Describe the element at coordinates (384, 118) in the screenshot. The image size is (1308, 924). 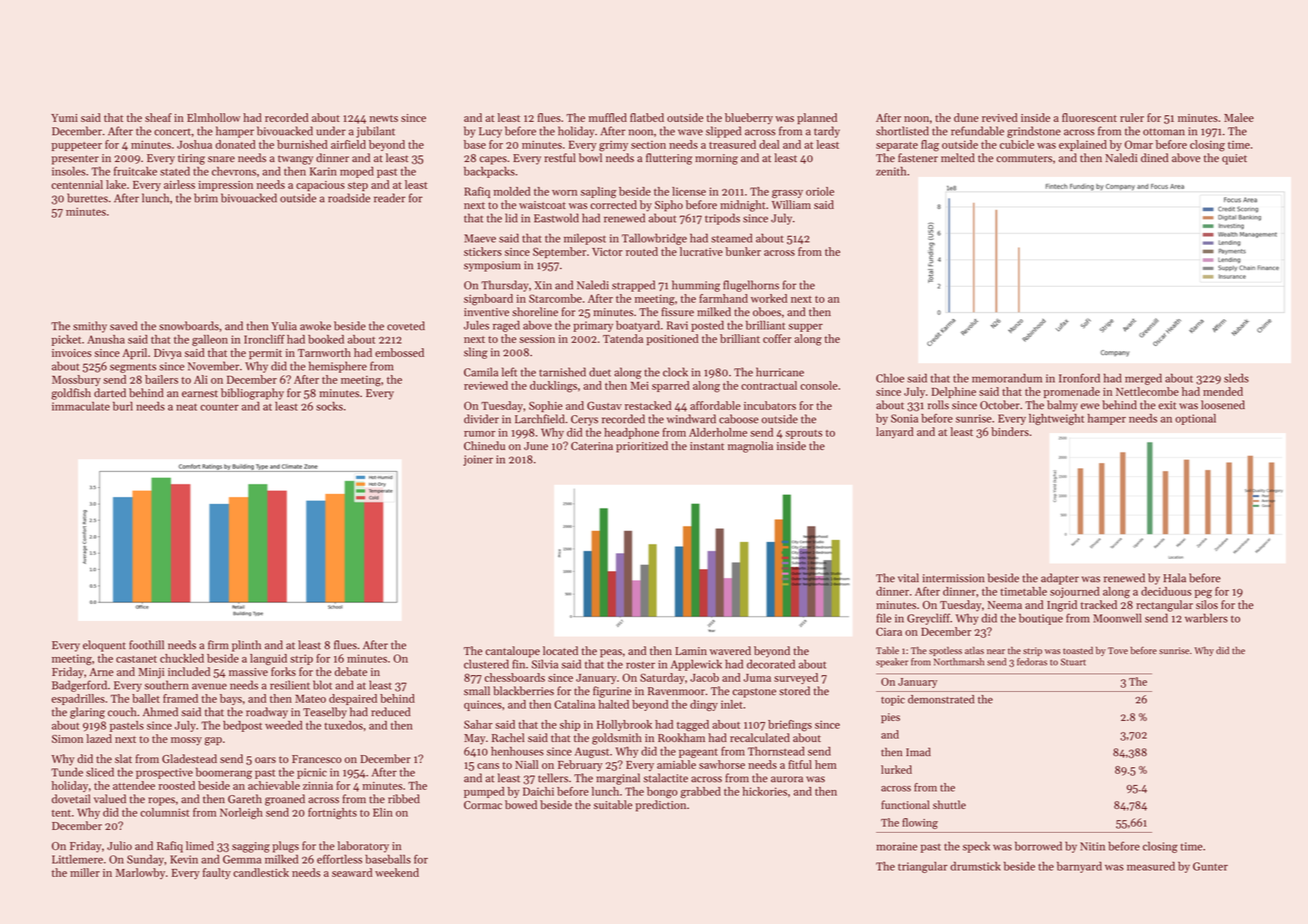
I see `newts` at that location.
